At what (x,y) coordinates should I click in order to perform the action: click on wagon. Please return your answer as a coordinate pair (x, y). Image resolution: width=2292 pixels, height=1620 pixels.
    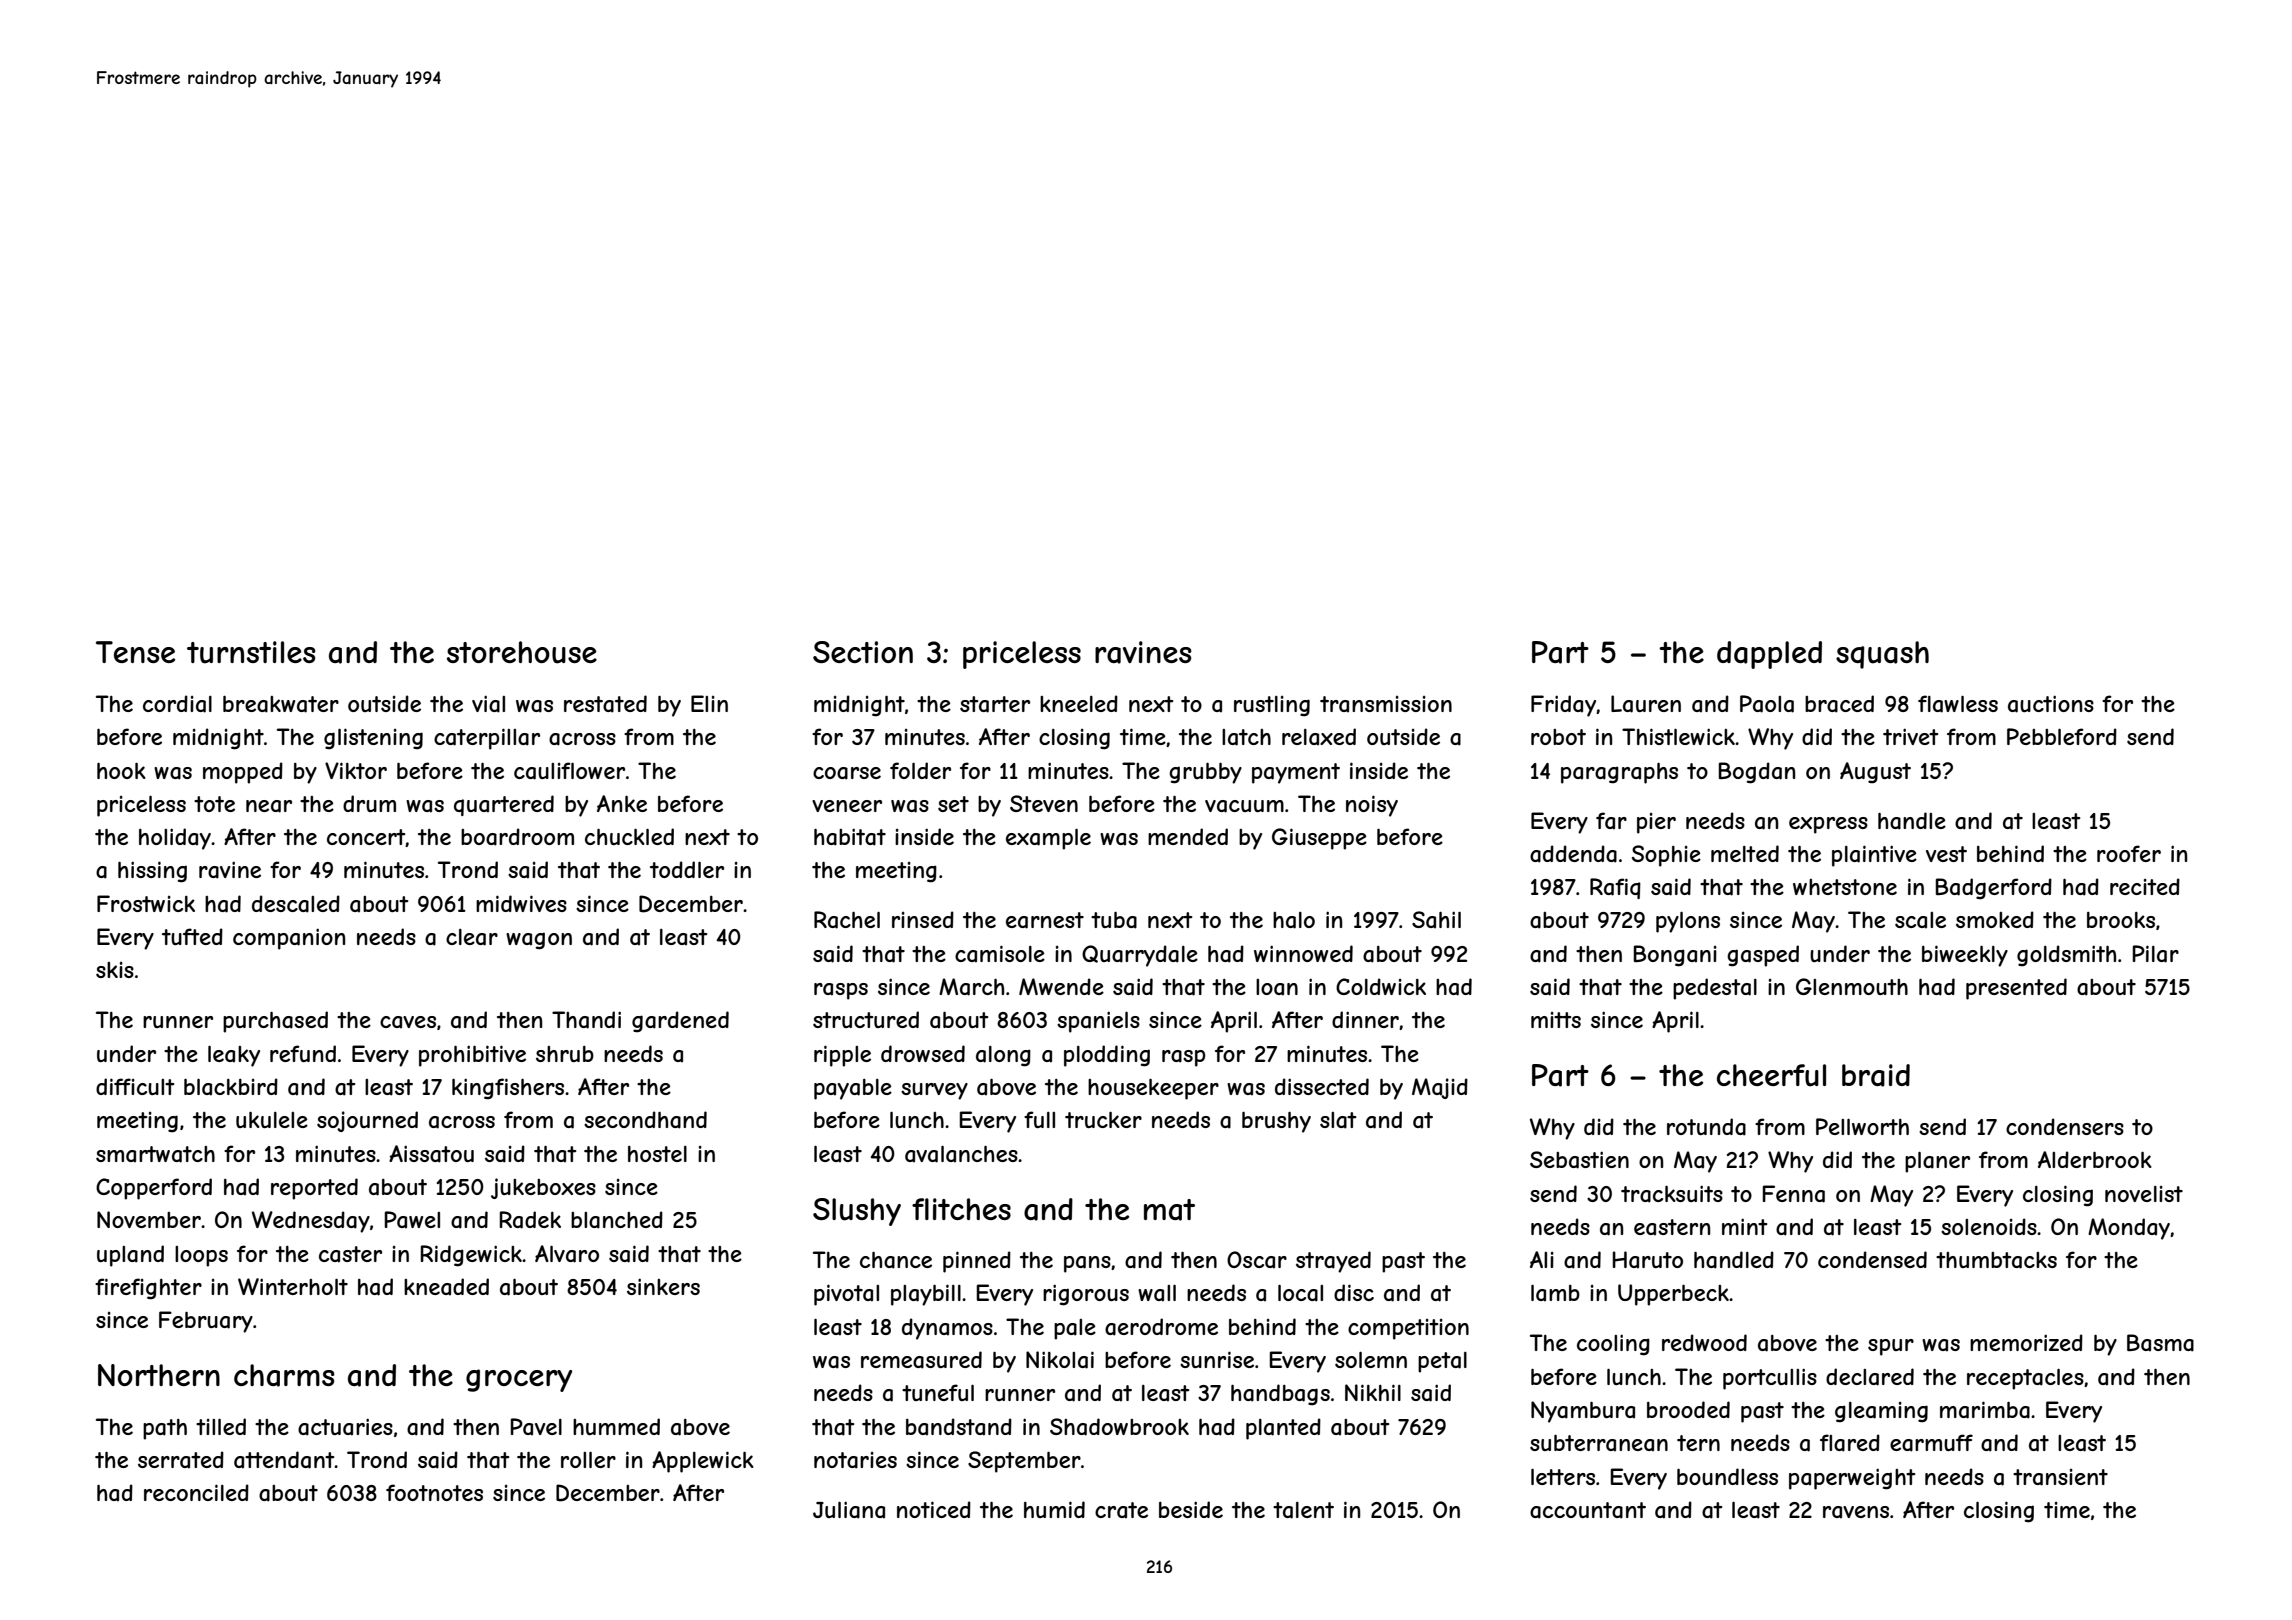
    Looking at the image, I should click on (539, 941).
